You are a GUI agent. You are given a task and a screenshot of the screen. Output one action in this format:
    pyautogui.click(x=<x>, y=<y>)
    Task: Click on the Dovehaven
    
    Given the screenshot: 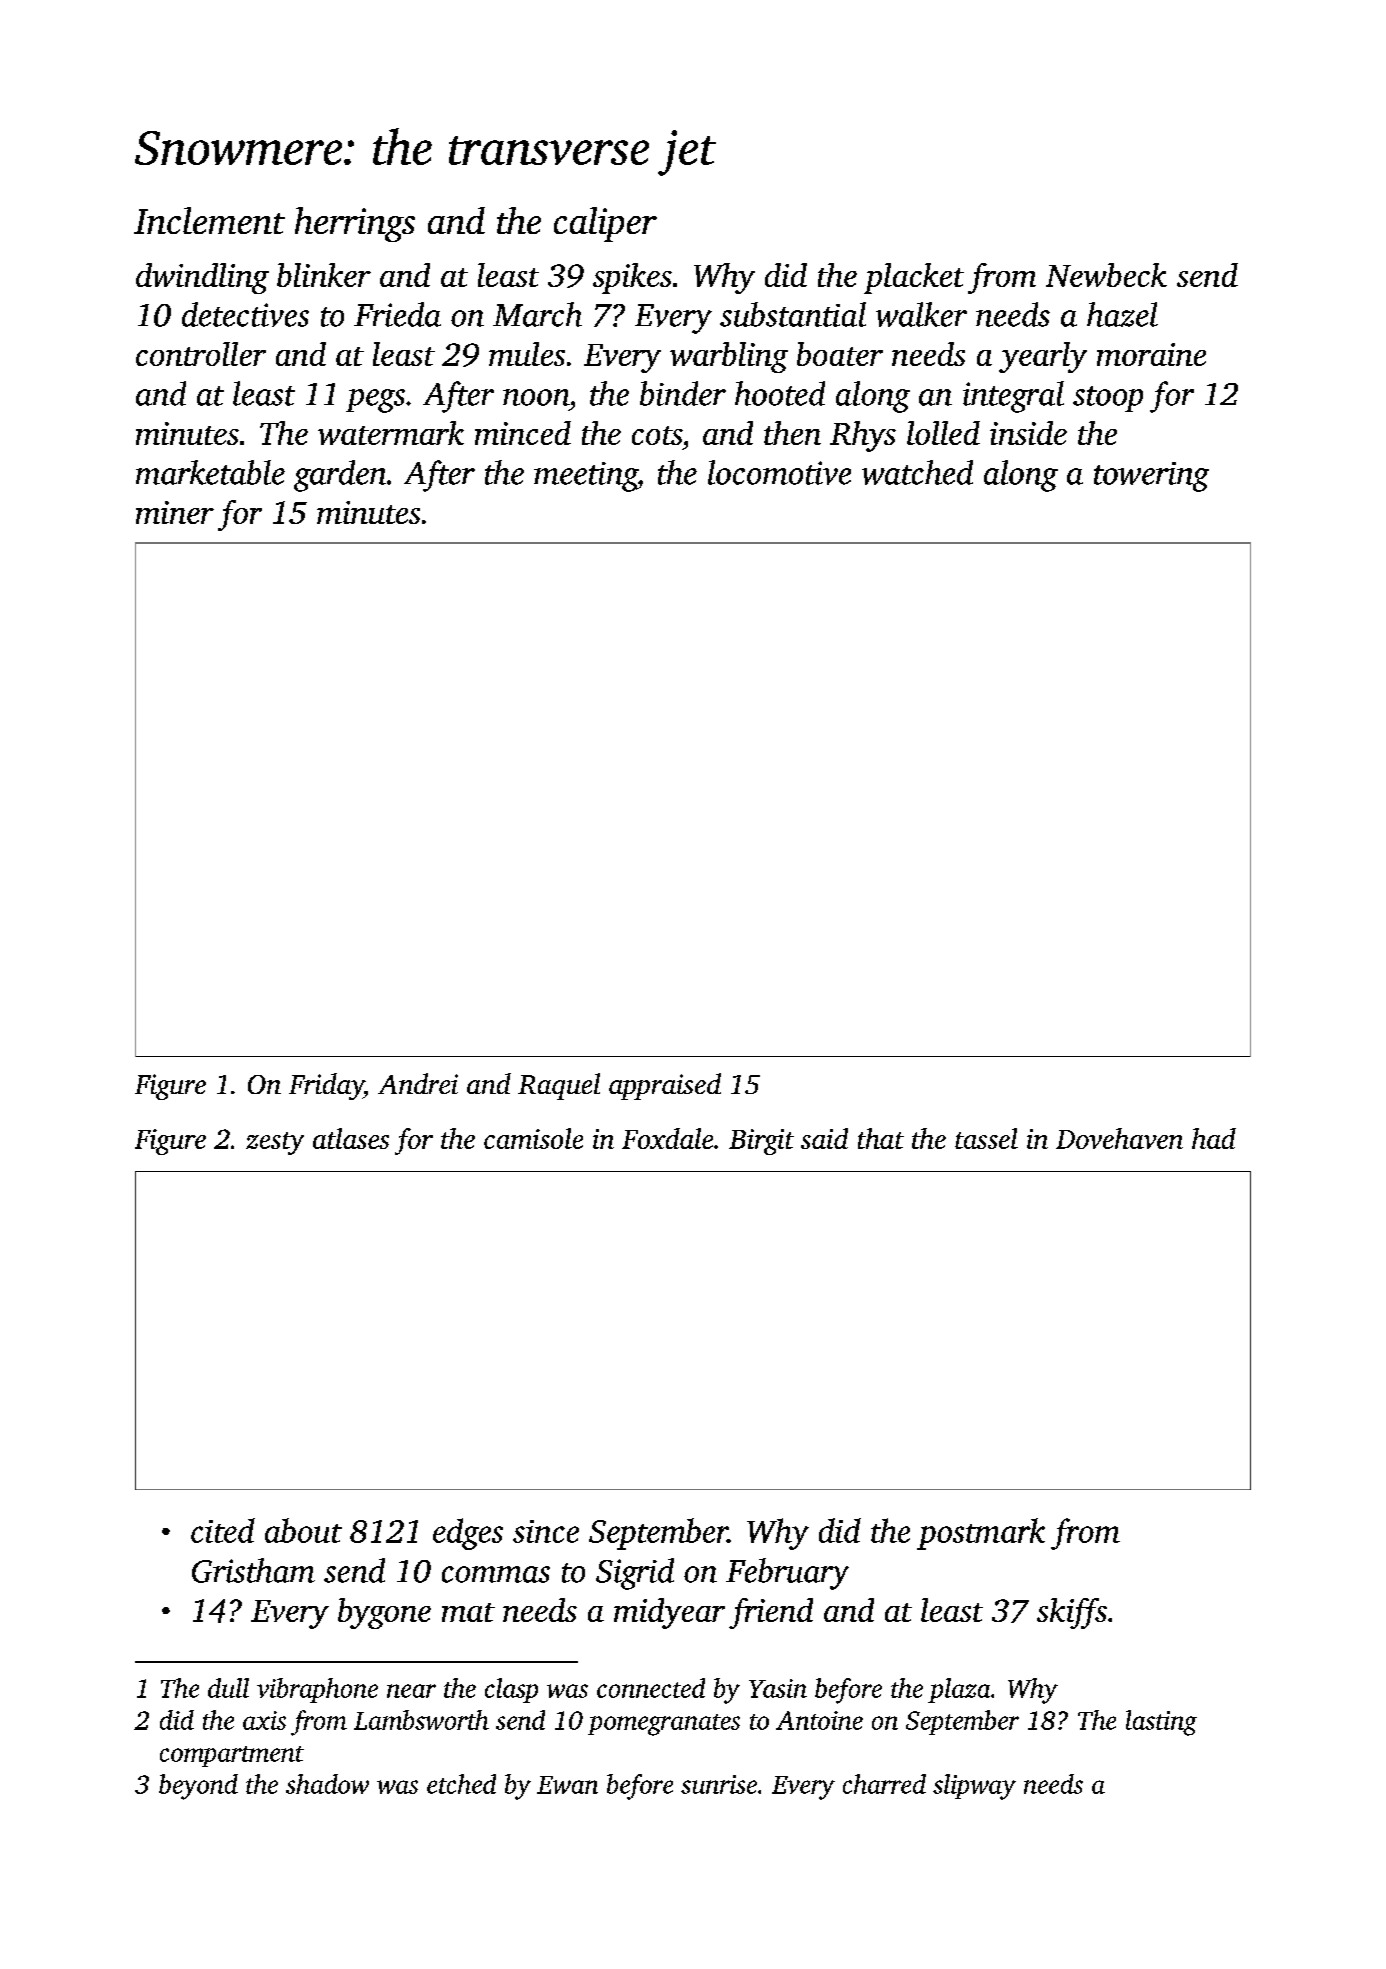 What is the action you would take?
    pyautogui.click(x=1119, y=1138)
